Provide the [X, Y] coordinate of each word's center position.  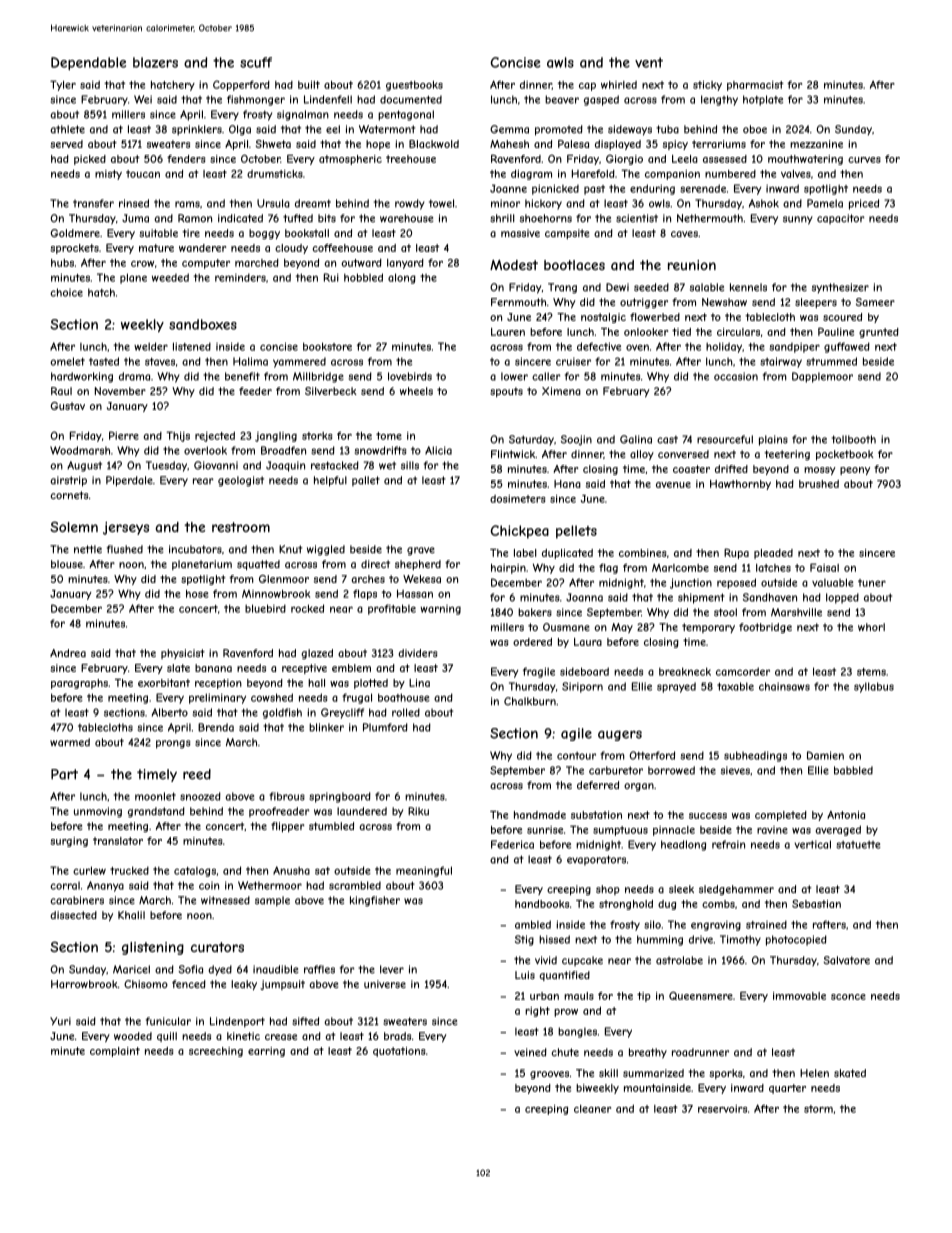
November [120, 391]
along [402, 278]
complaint [115, 1052]
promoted [559, 130]
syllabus [874, 687]
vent [649, 62]
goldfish [282, 713]
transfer [93, 203]
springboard [340, 797]
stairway [781, 362]
